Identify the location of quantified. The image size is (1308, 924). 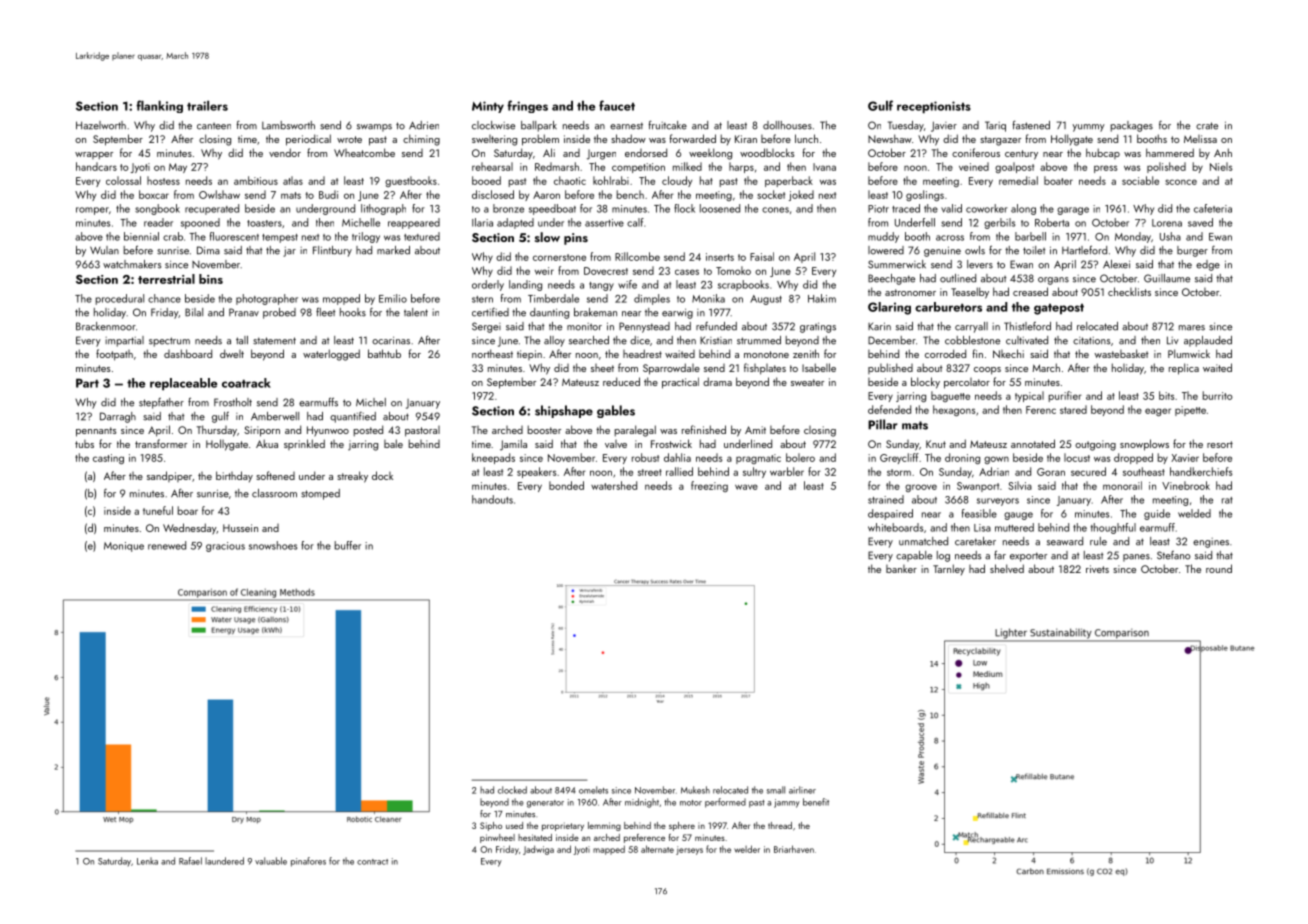
(353, 417).
